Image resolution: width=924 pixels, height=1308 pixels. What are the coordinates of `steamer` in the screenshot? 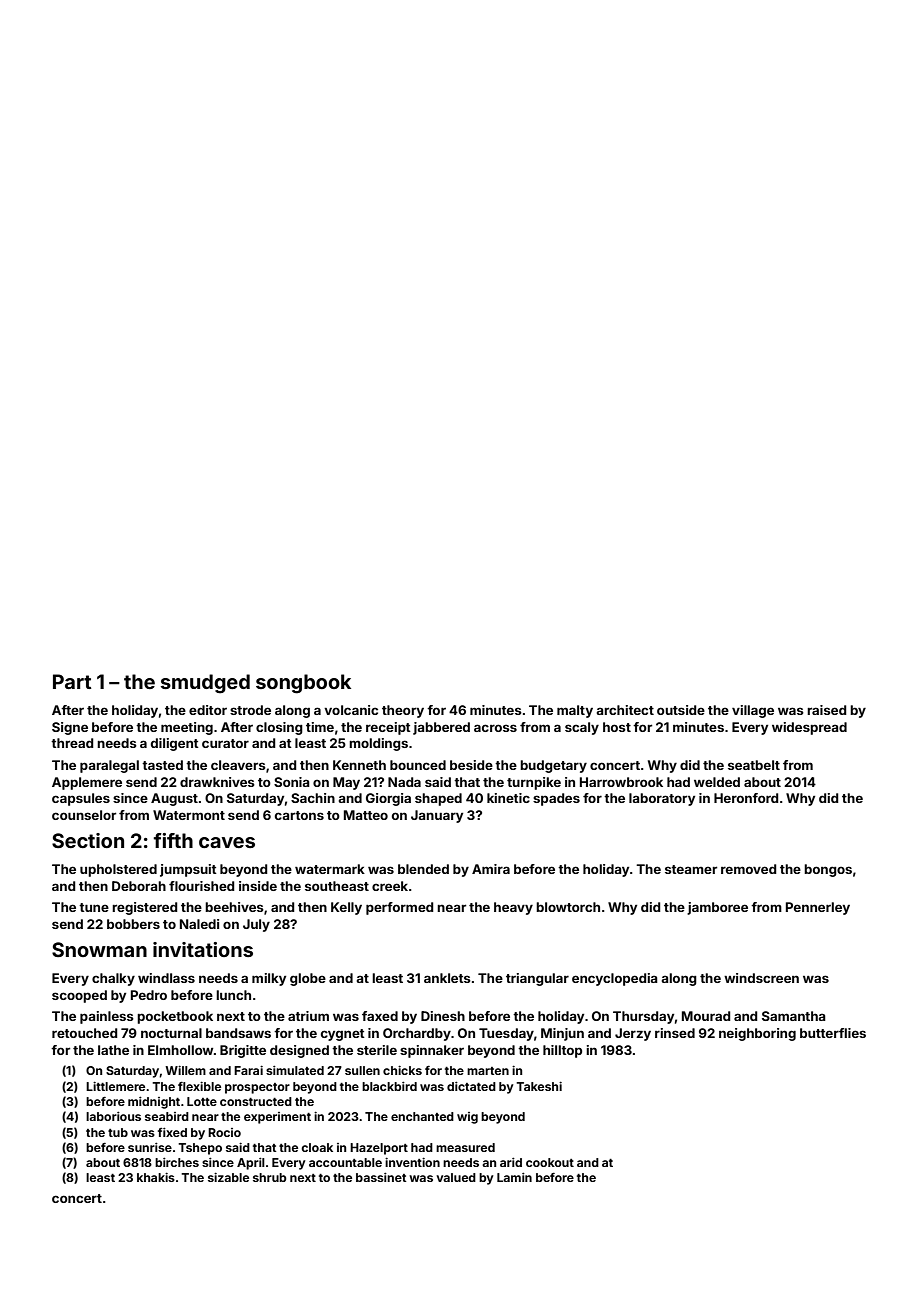 It's located at (691, 869).
